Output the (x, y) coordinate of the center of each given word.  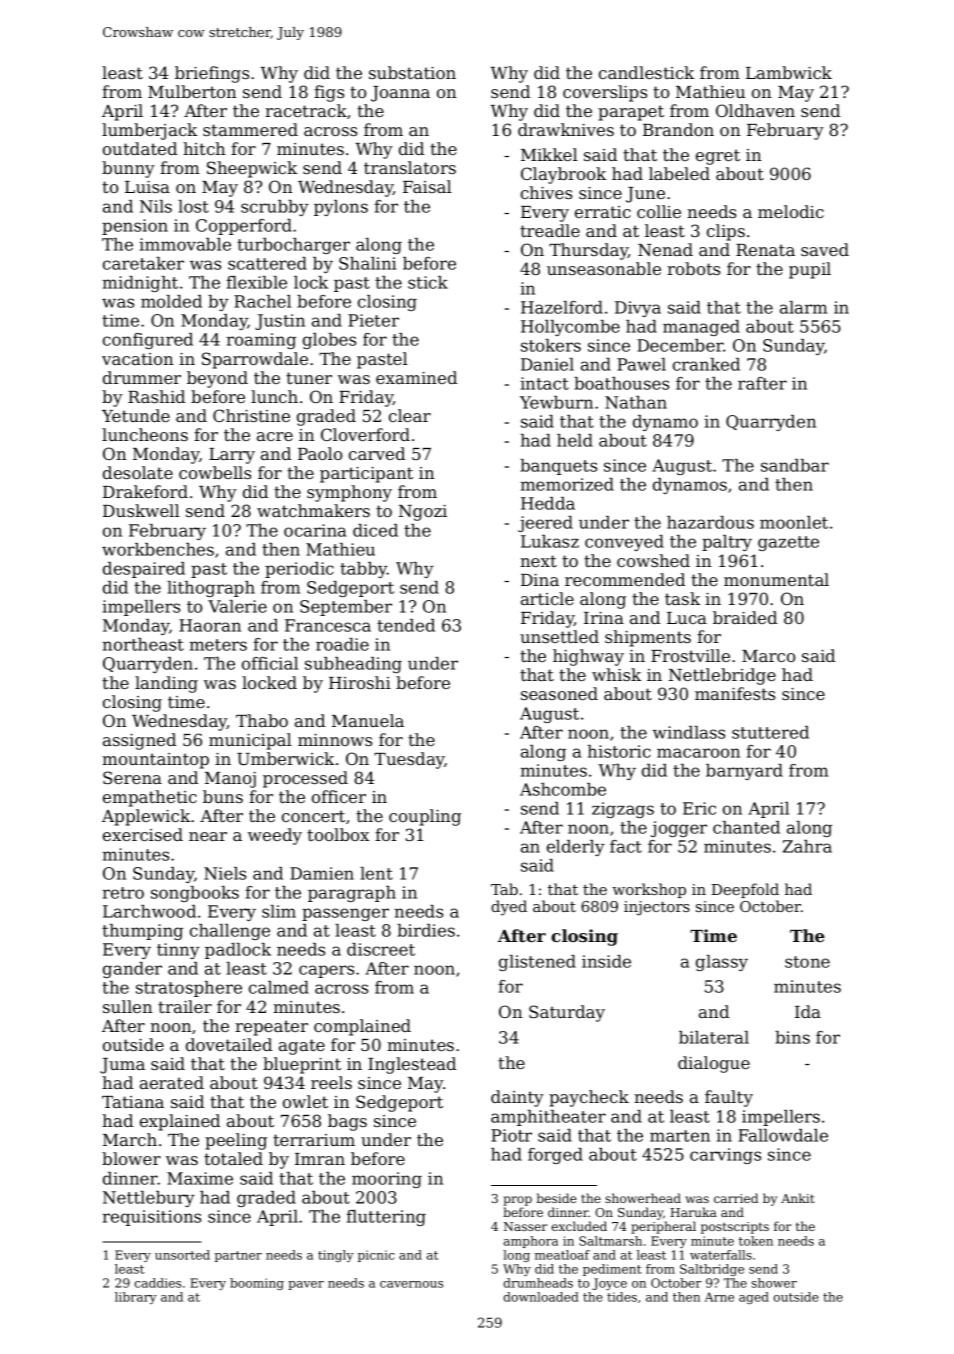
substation (412, 72)
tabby (363, 570)
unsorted (182, 1255)
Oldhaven (755, 110)
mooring (387, 1180)
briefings (212, 74)
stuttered (770, 732)
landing (166, 684)
